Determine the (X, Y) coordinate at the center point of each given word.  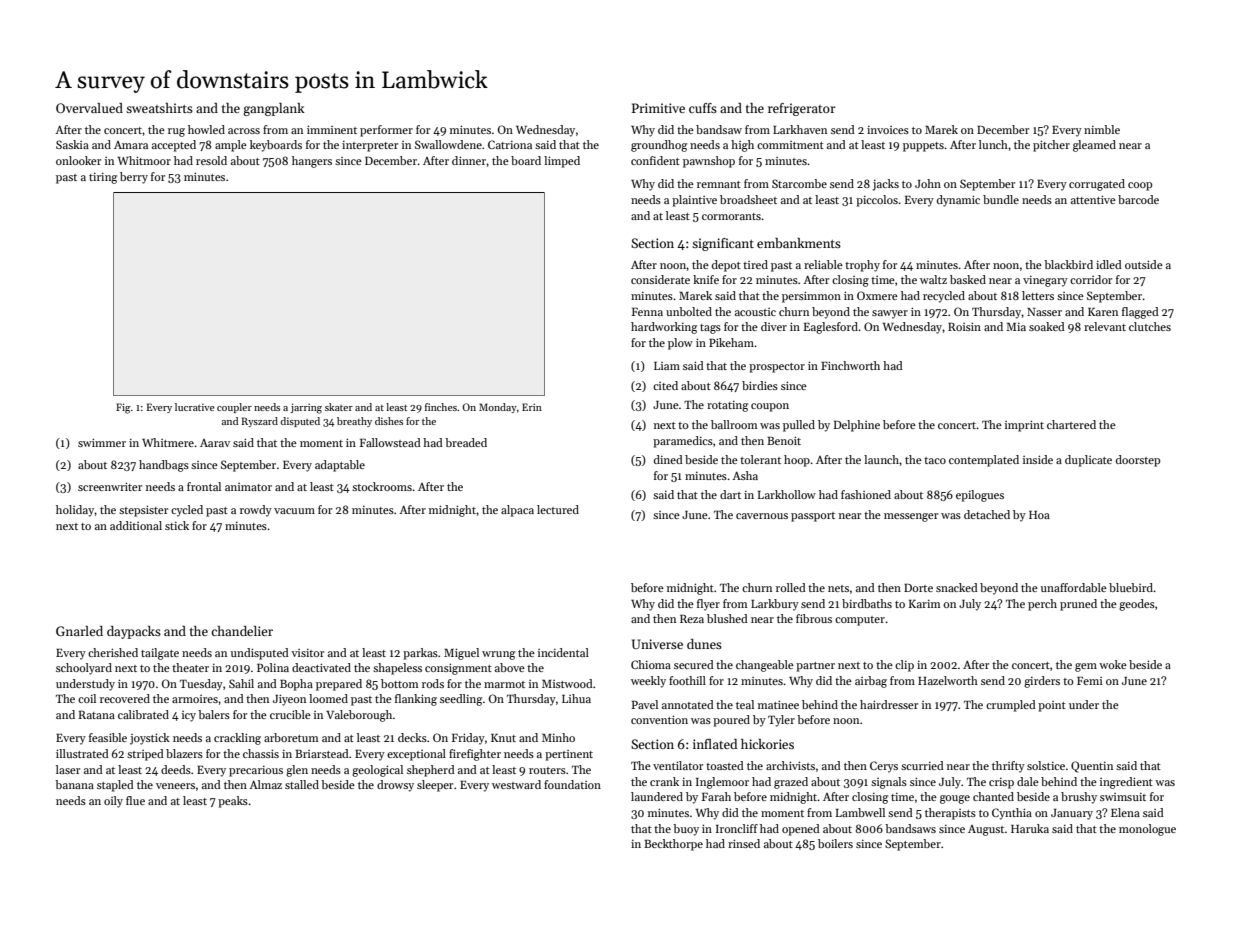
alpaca (517, 511)
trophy (862, 266)
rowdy (256, 511)
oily (113, 802)
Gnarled (79, 631)
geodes (1137, 605)
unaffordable (1074, 587)
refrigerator (802, 109)
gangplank (274, 109)
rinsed (744, 843)
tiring (103, 178)
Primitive (658, 108)
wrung (498, 655)
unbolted (689, 311)
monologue (1147, 830)
